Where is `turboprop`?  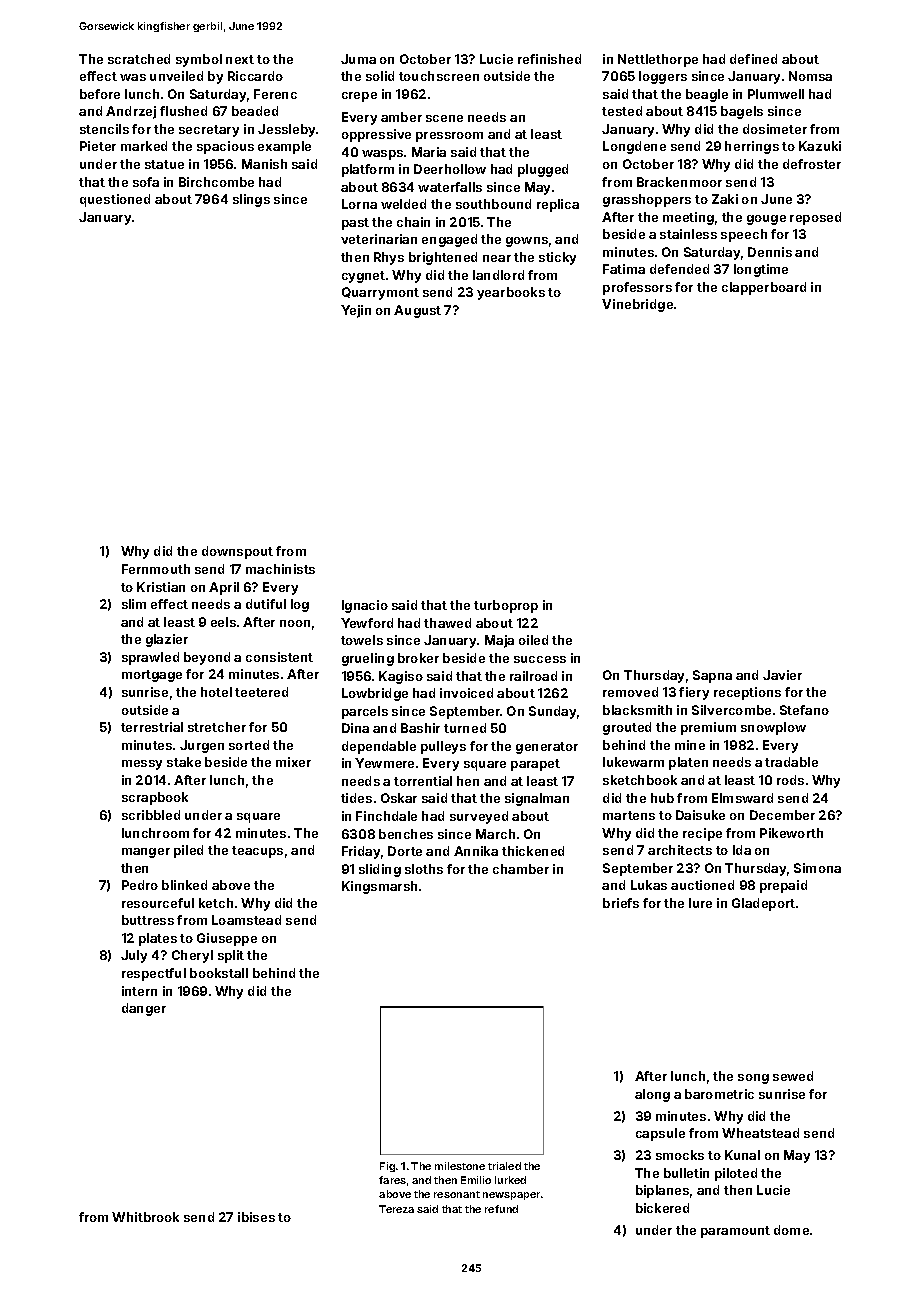 turboprop is located at coordinates (506, 606).
